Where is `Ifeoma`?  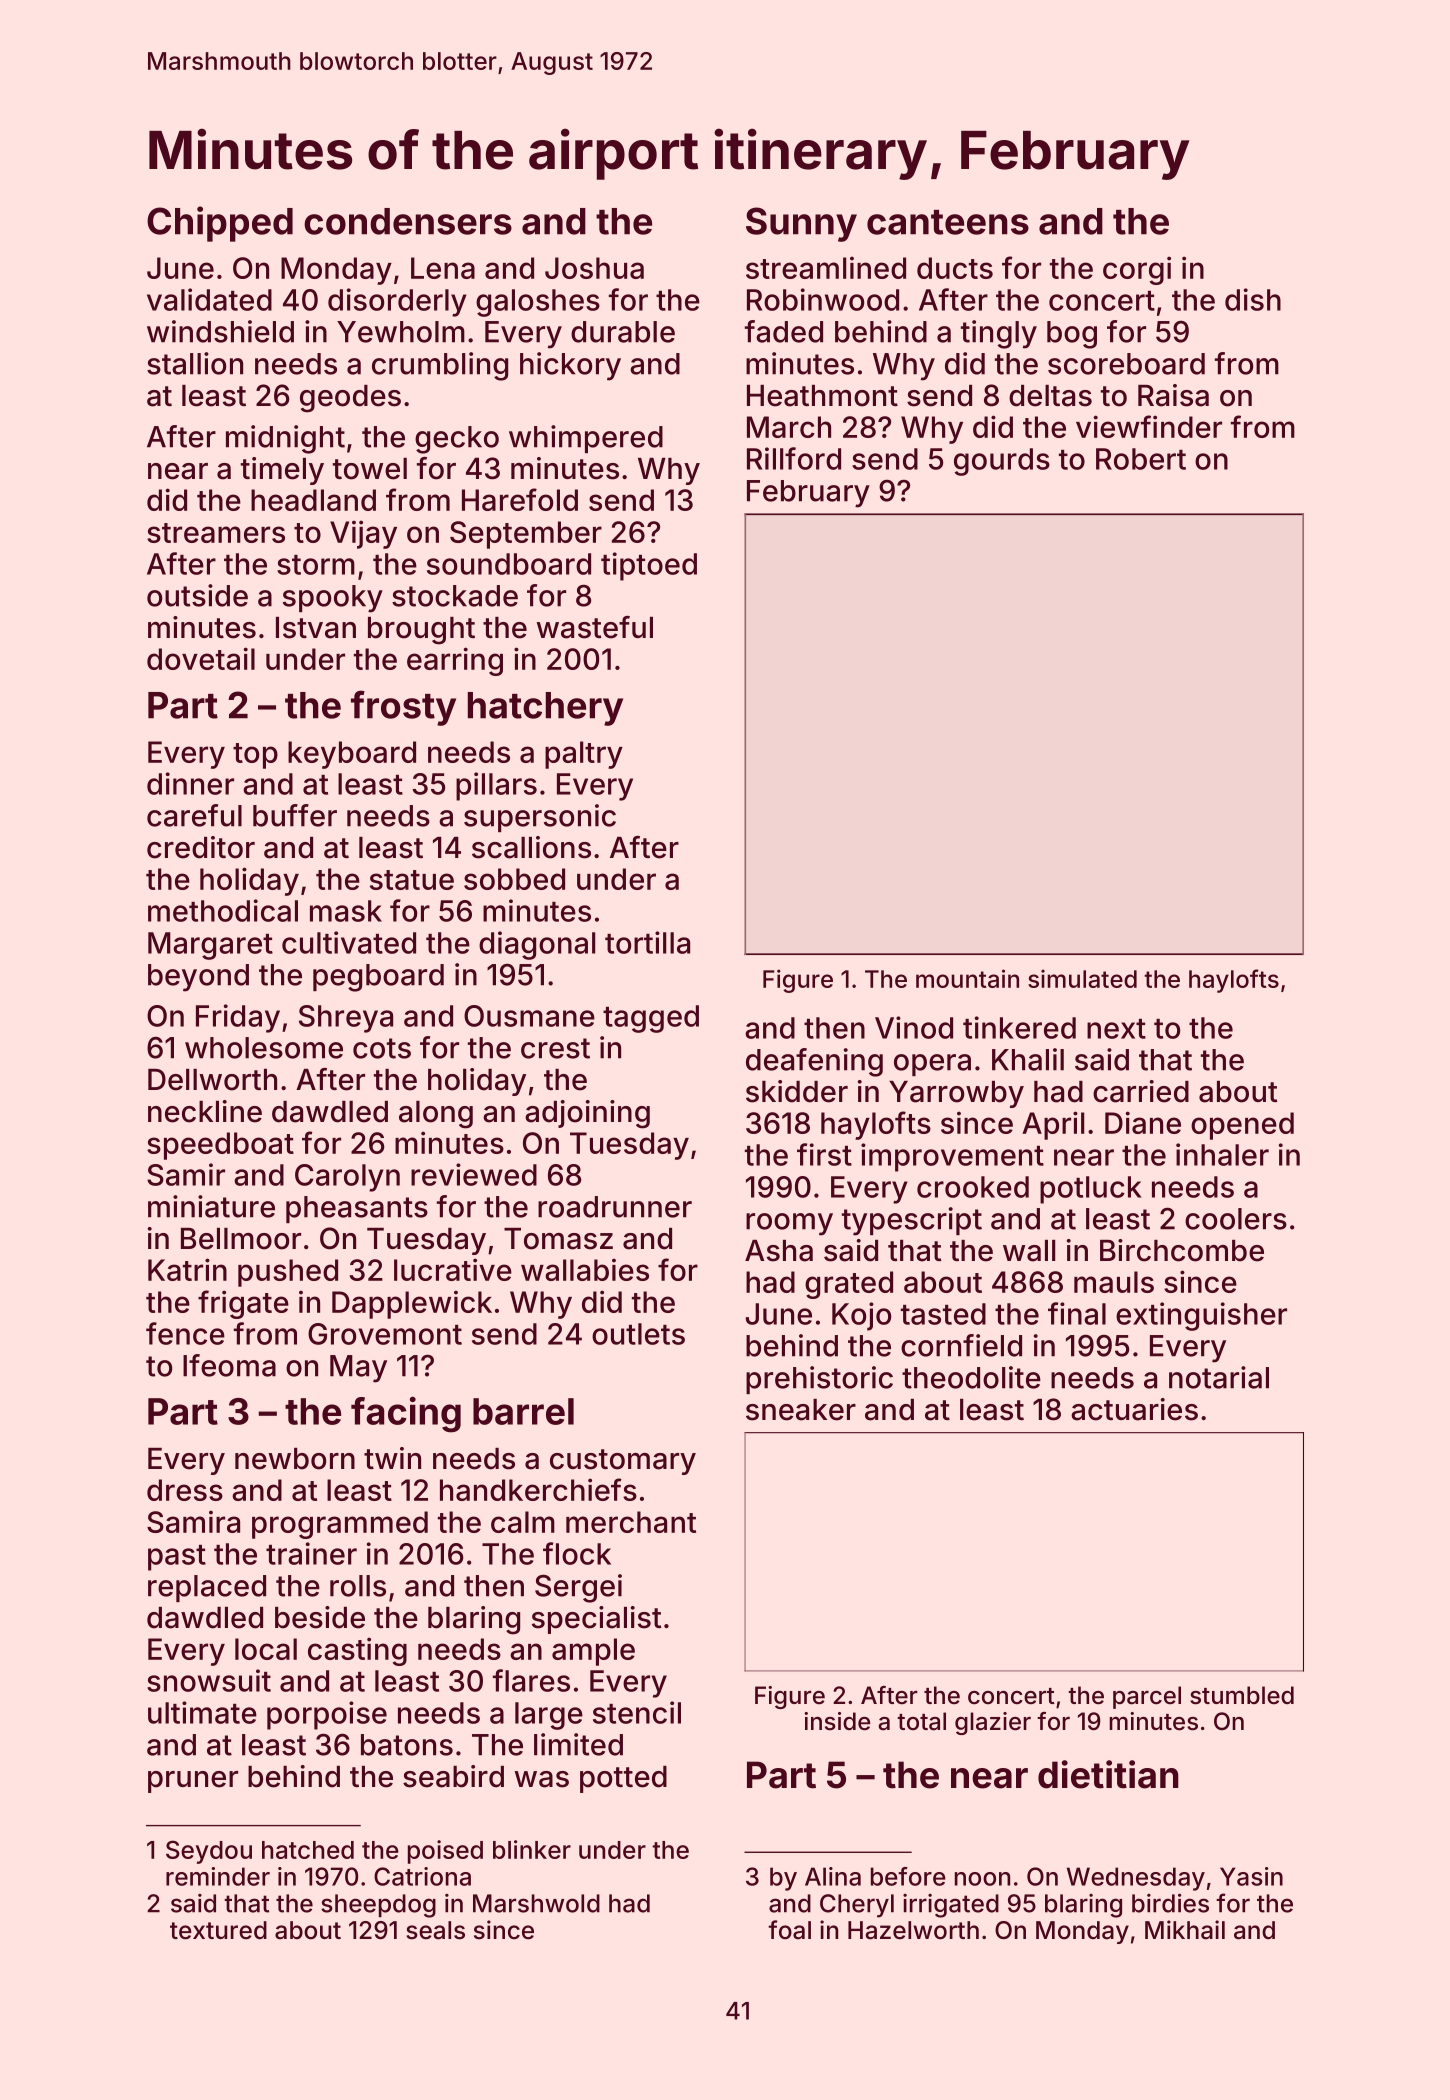 Ifeoma is located at coordinates (229, 1365).
